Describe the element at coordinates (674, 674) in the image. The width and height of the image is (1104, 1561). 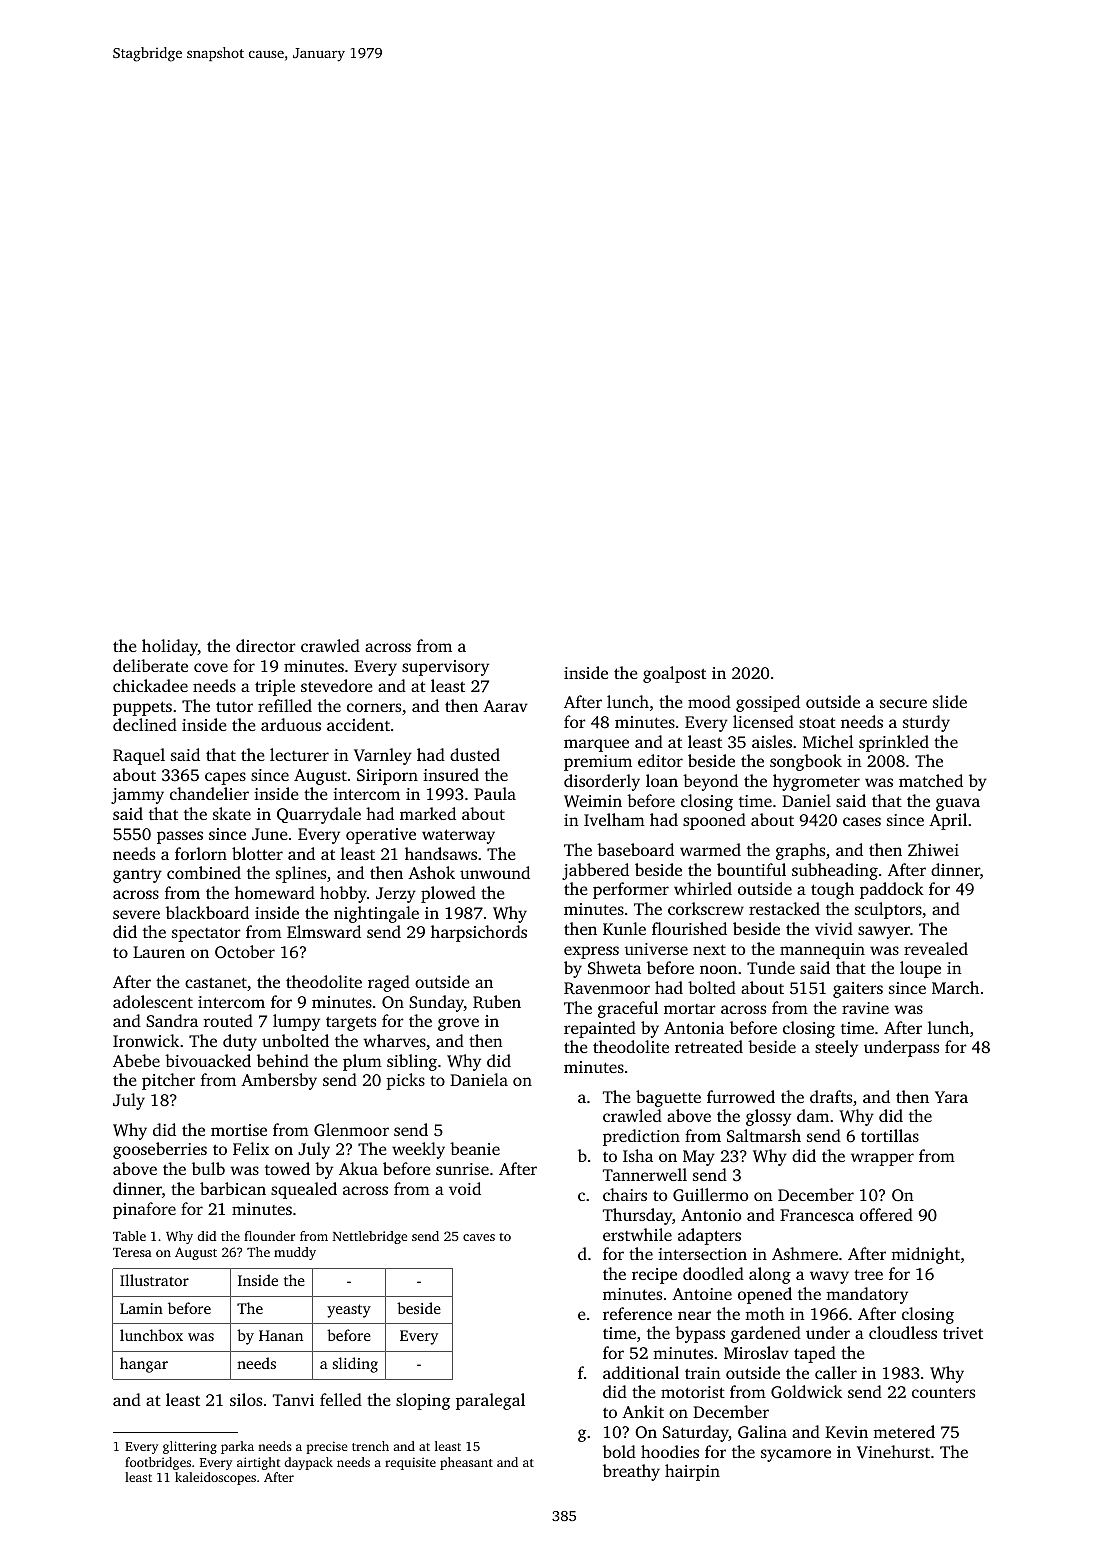
I see `goalpost` at that location.
